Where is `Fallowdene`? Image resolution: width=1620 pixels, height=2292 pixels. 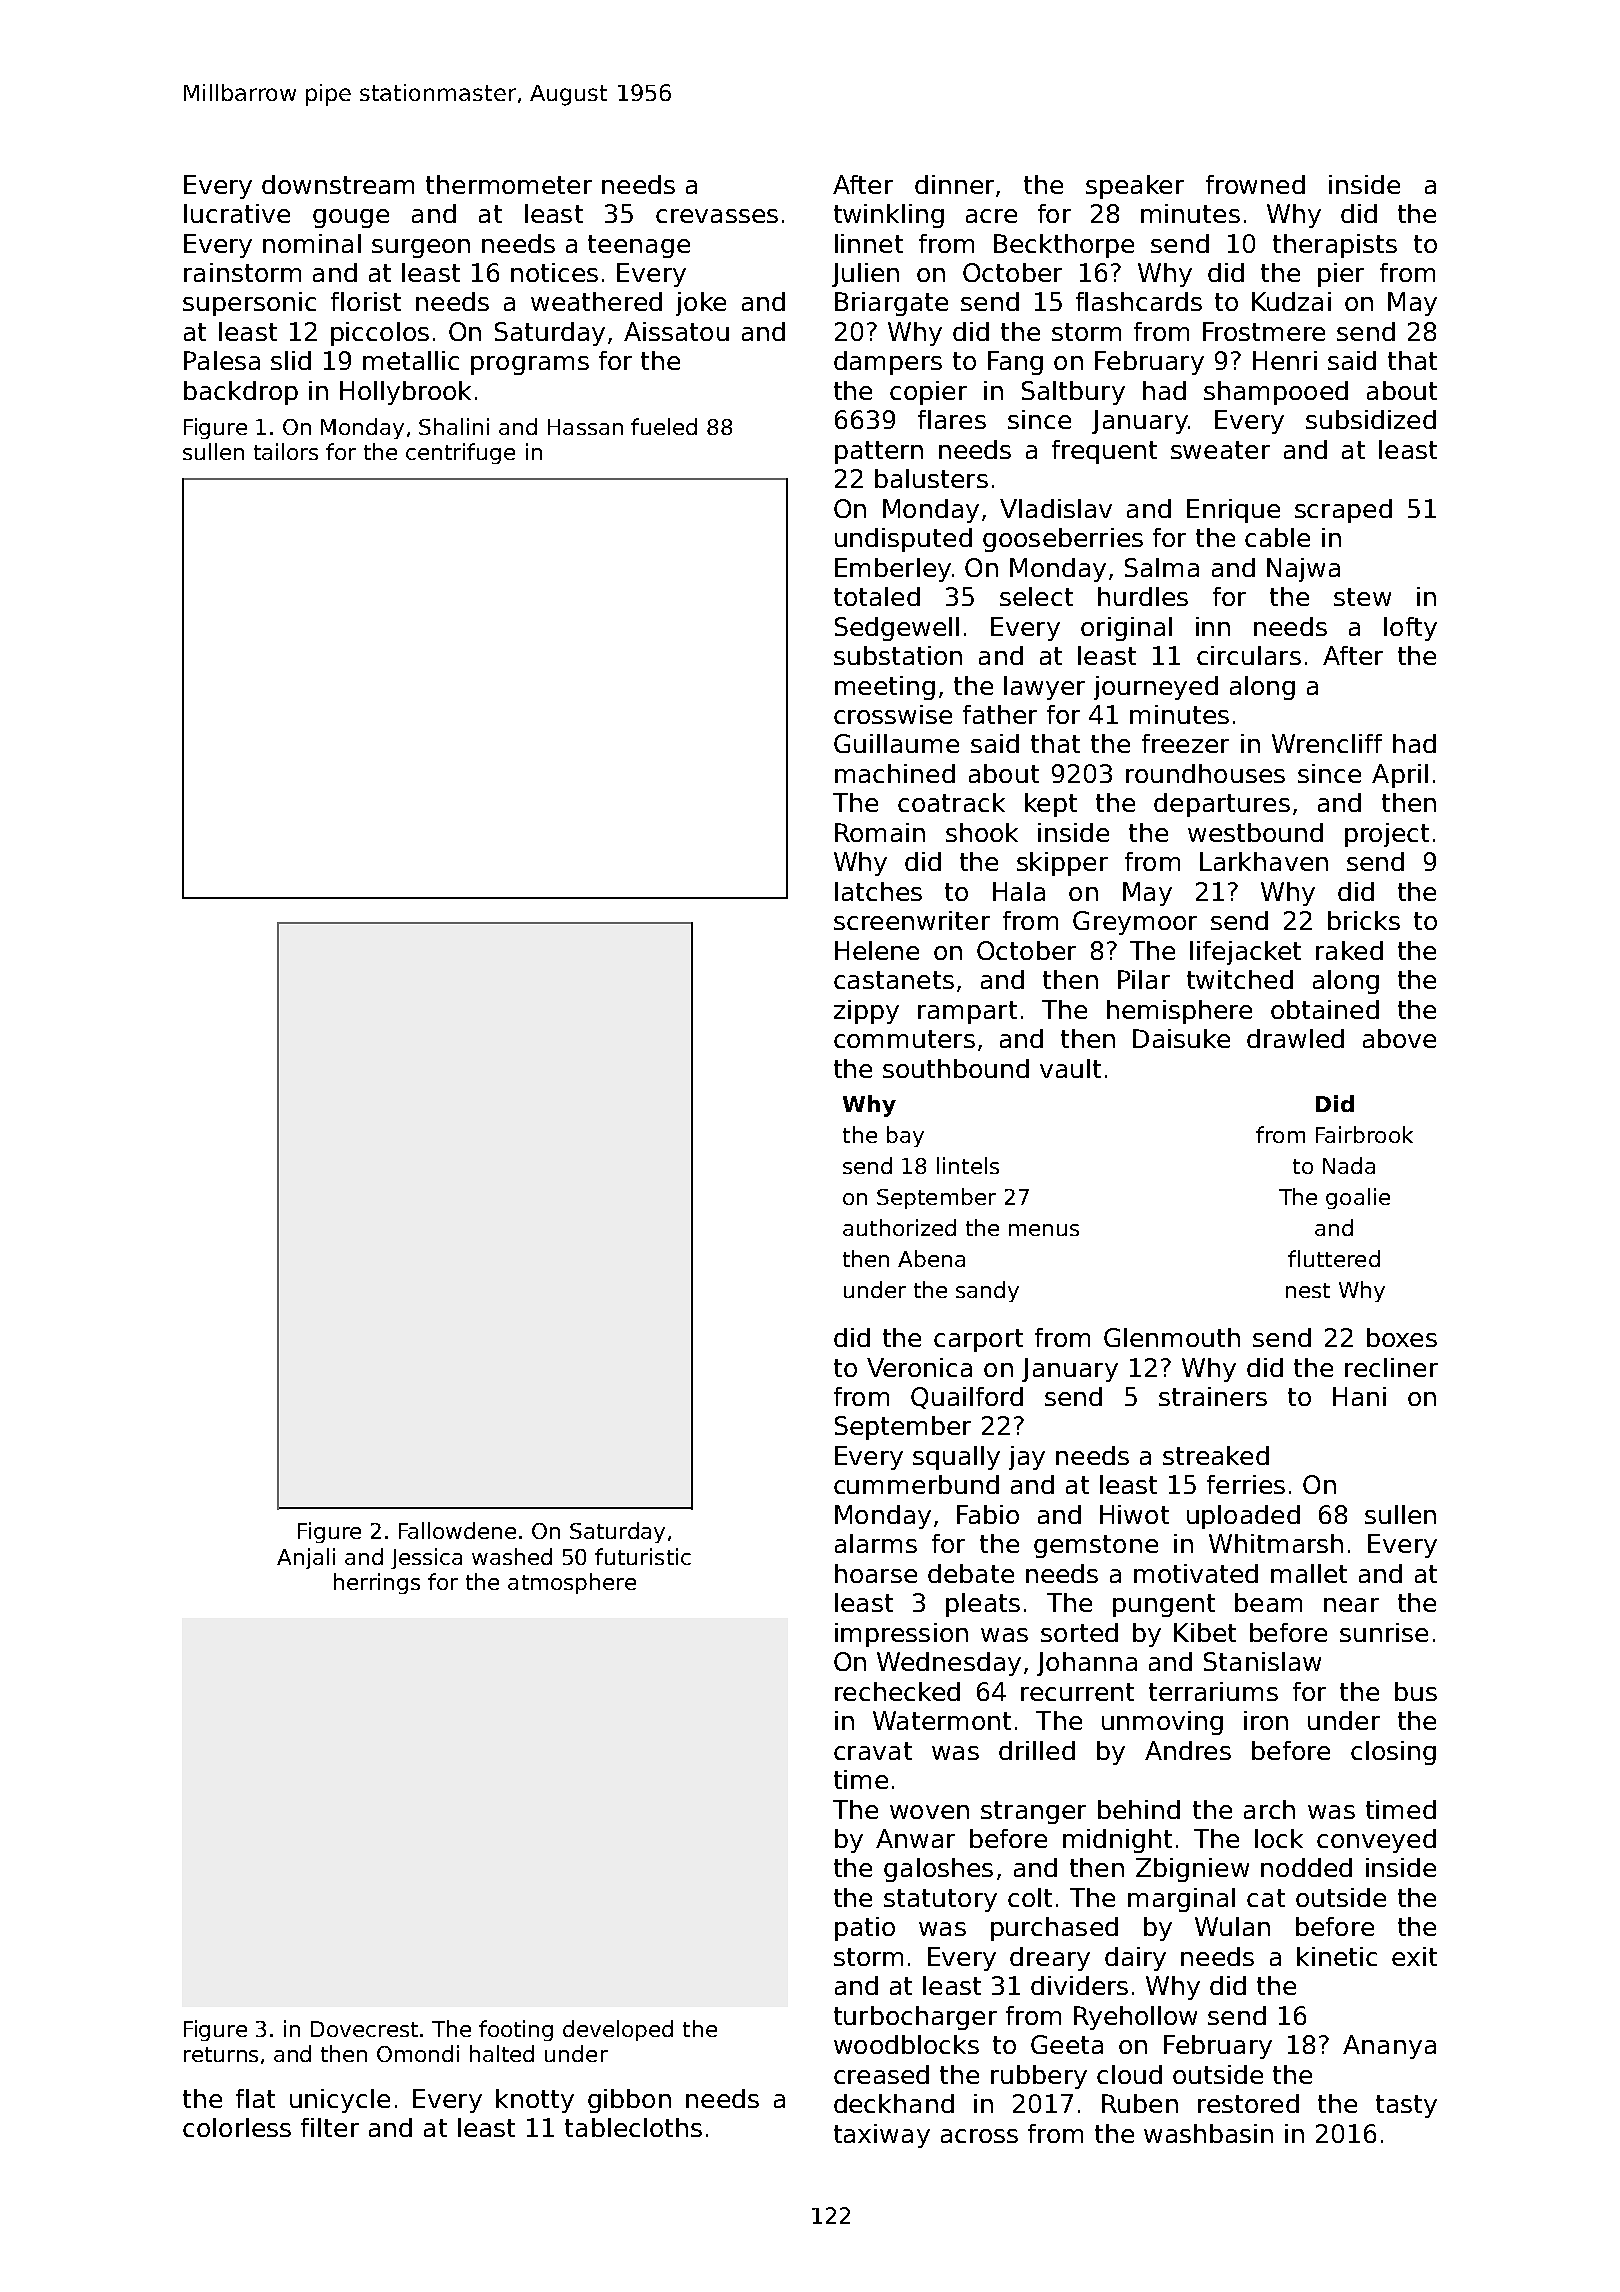 Fallowdene is located at coordinates (457, 1530).
